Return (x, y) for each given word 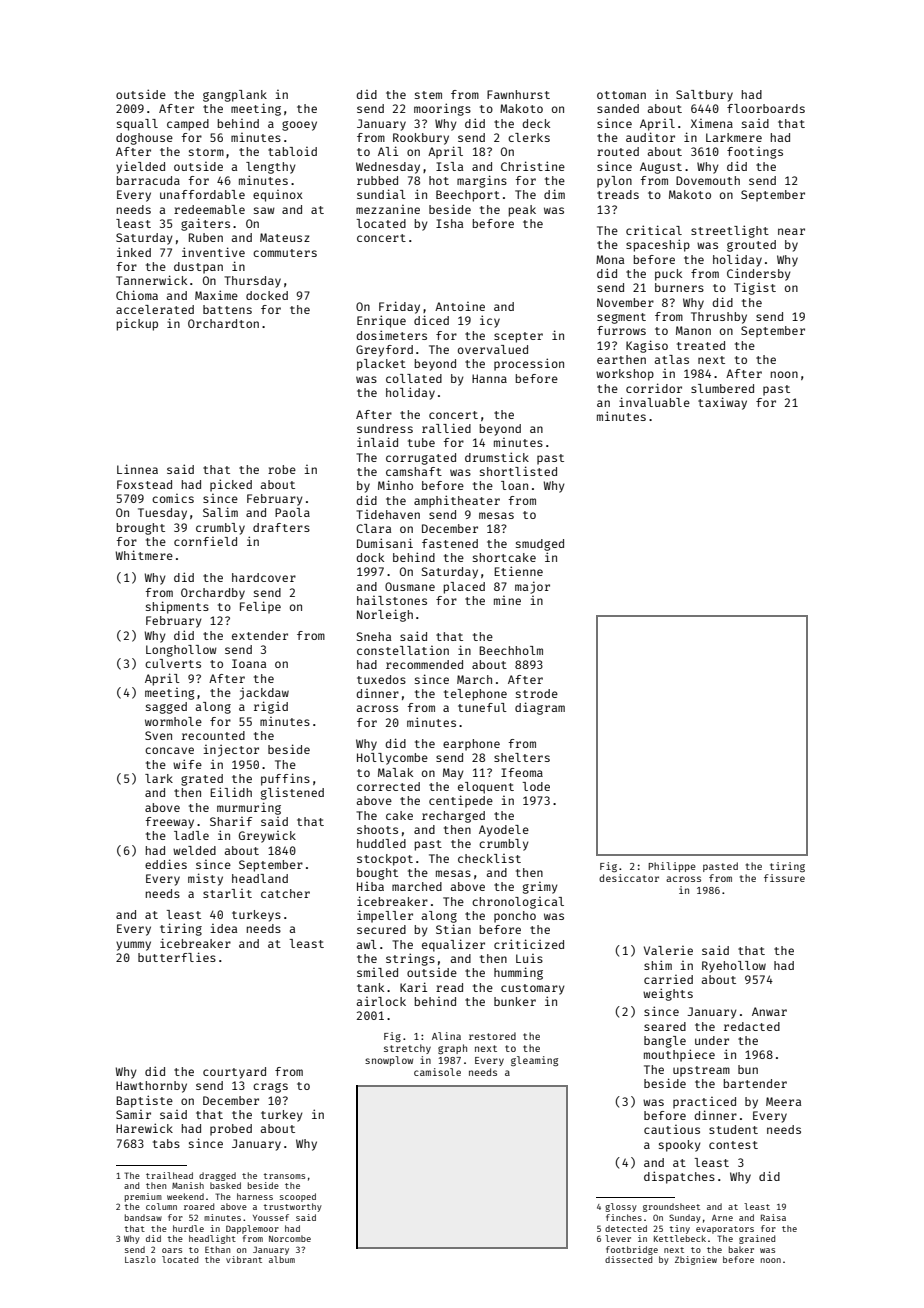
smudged (540, 545)
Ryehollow (734, 967)
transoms (284, 1176)
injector (231, 751)
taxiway (722, 403)
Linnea (137, 469)
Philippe (672, 867)
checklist (489, 858)
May (453, 774)
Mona (610, 259)
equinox (278, 196)
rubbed (377, 180)
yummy (133, 946)
